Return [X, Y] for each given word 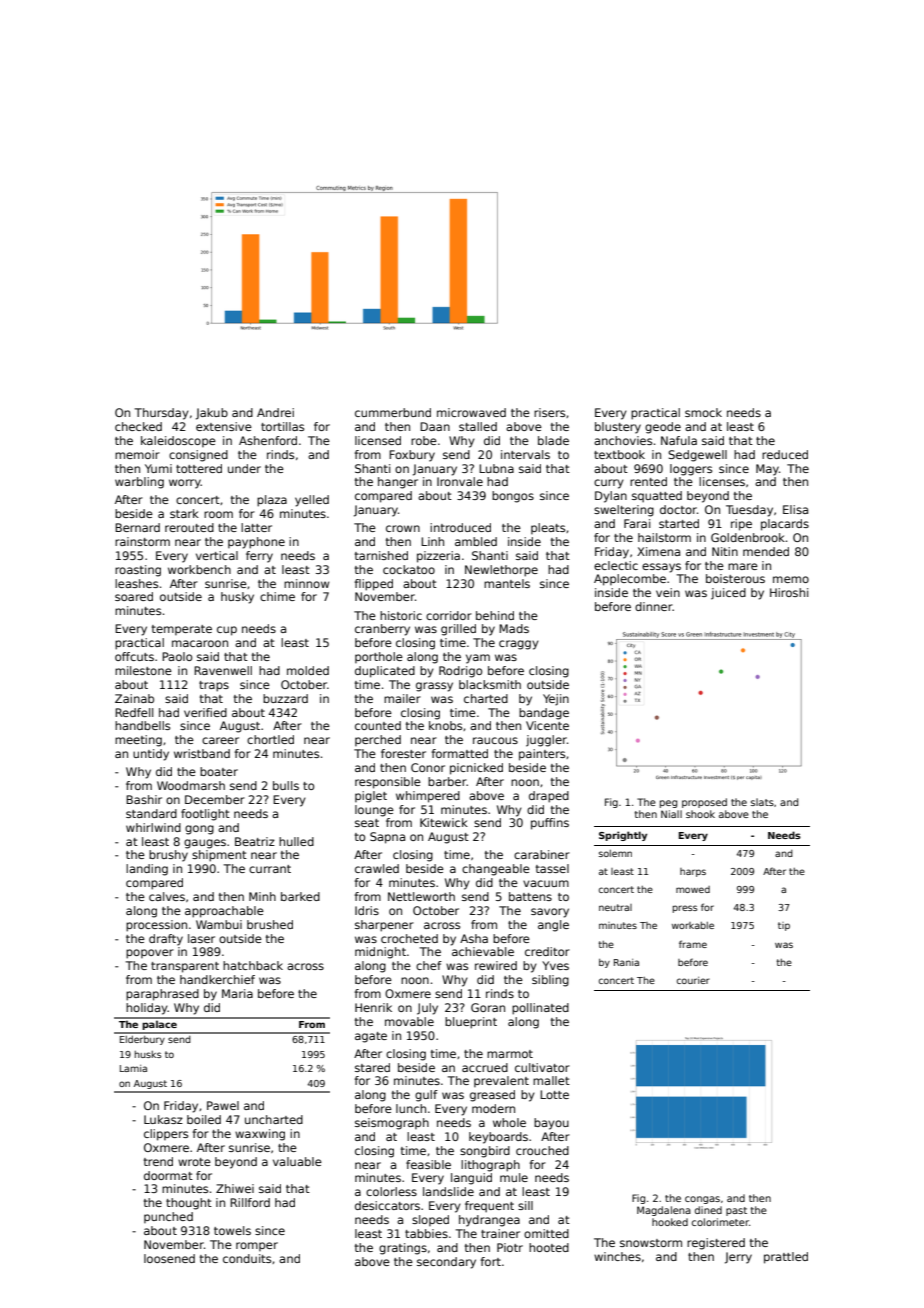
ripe [741, 525]
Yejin [556, 700]
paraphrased [162, 995]
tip [784, 926]
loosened [169, 1258]
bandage [544, 714]
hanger [398, 483]
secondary [446, 1263]
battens [530, 896]
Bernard [137, 527]
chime [277, 596]
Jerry [738, 1258]
